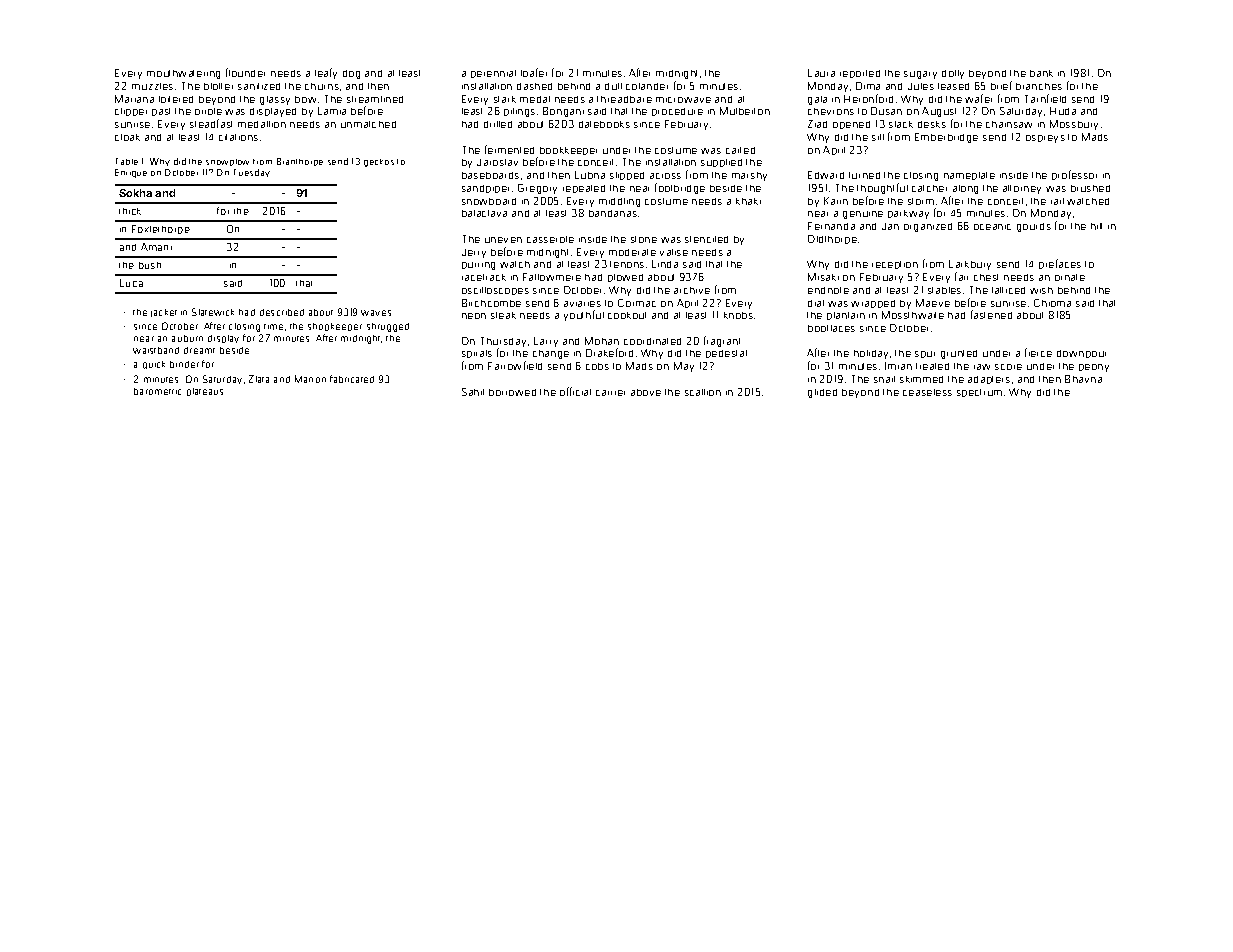 The height and width of the image is (952, 1233). I want to click on baseboards, so click(490, 175).
